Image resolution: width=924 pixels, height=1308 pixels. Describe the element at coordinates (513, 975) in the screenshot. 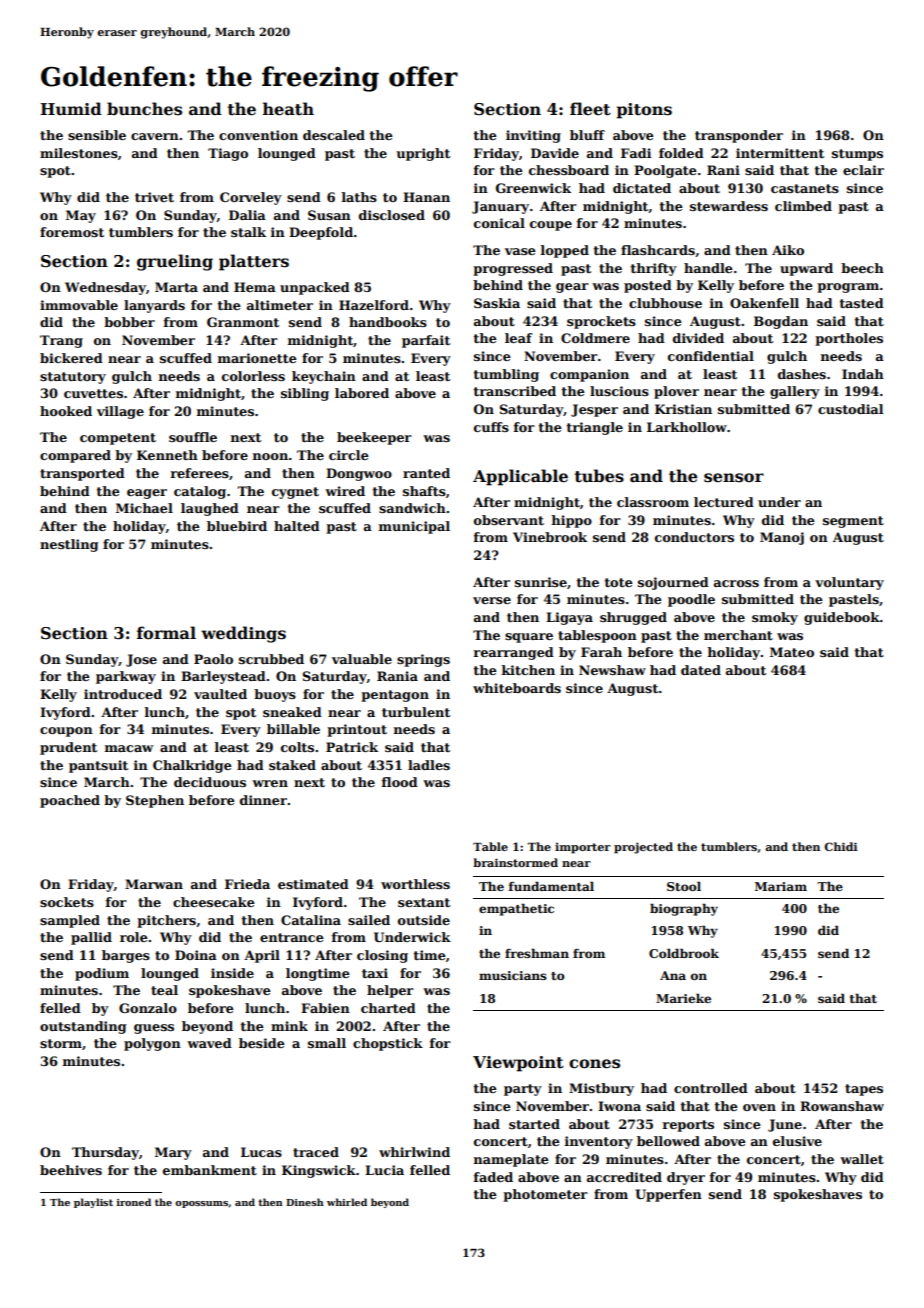

I see `musicians` at that location.
